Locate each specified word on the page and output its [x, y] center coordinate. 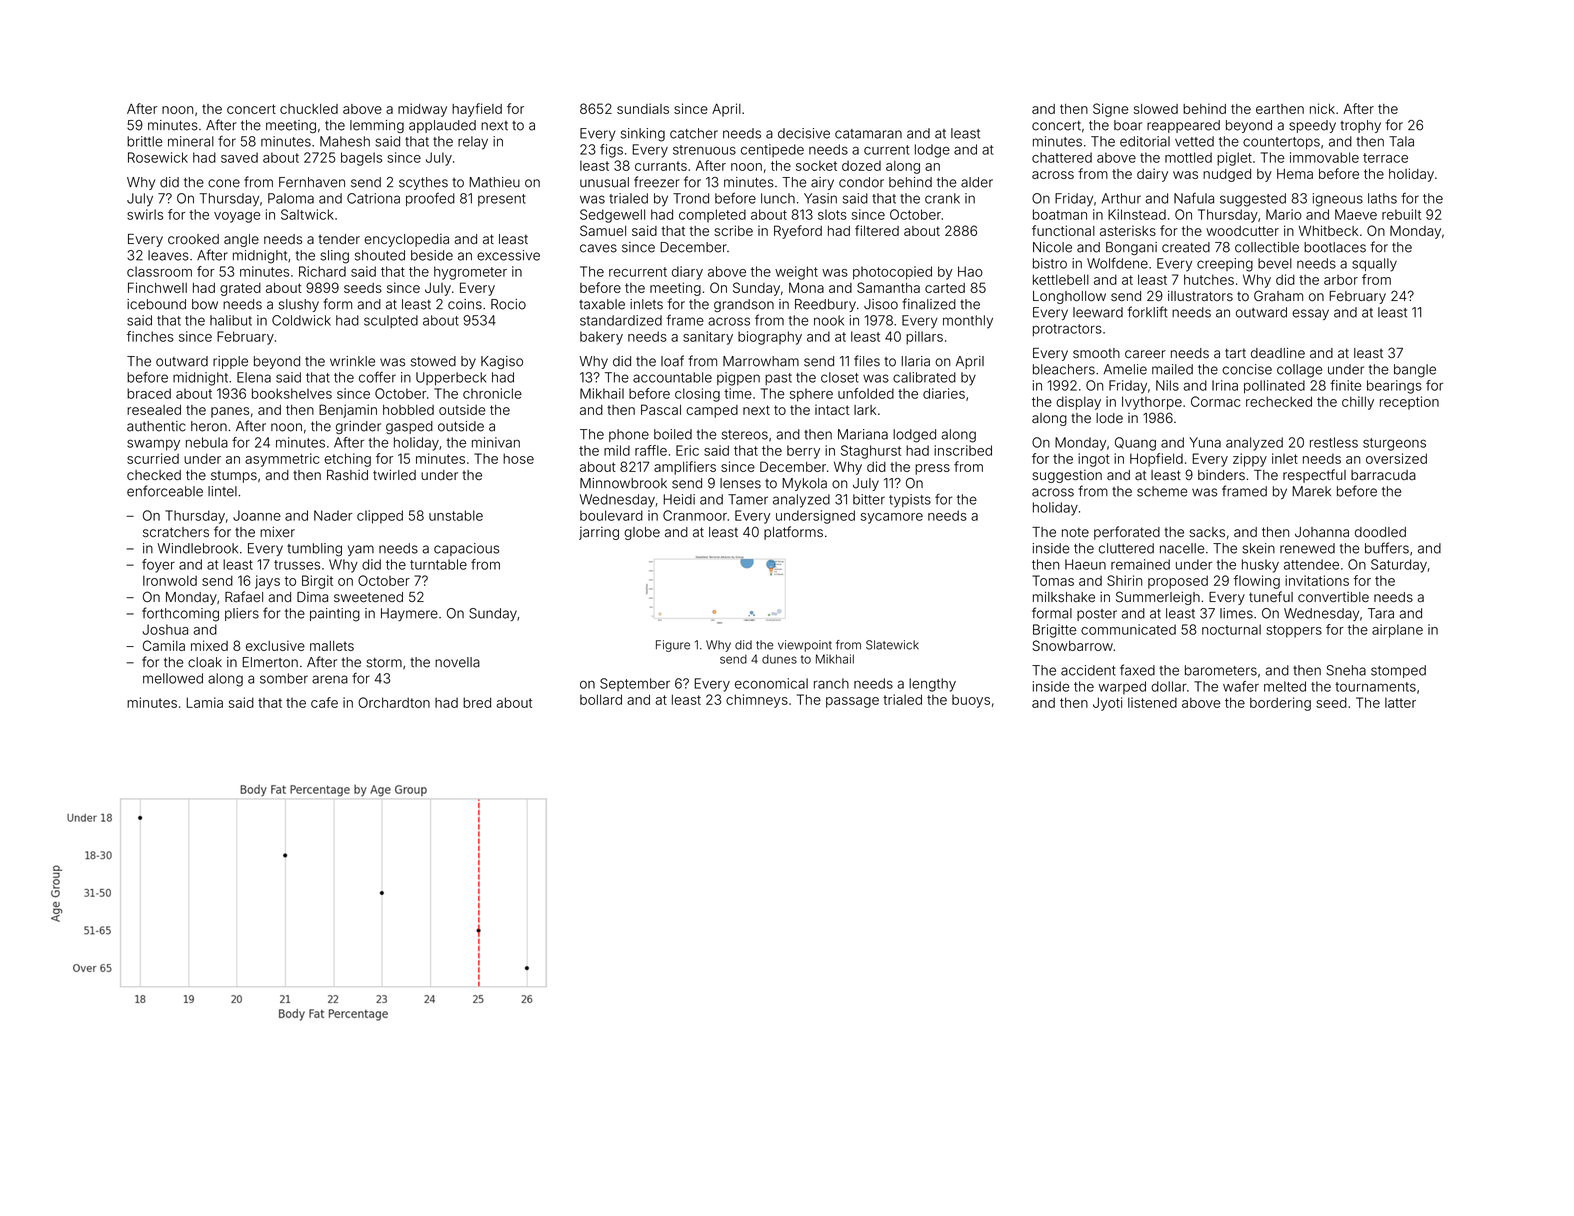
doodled [1380, 532]
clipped [380, 517]
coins [465, 304]
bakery [601, 338]
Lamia [204, 702]
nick [1322, 108]
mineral [191, 141]
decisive [804, 133]
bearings [1394, 387]
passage [852, 702]
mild [617, 450]
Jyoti [1107, 704]
